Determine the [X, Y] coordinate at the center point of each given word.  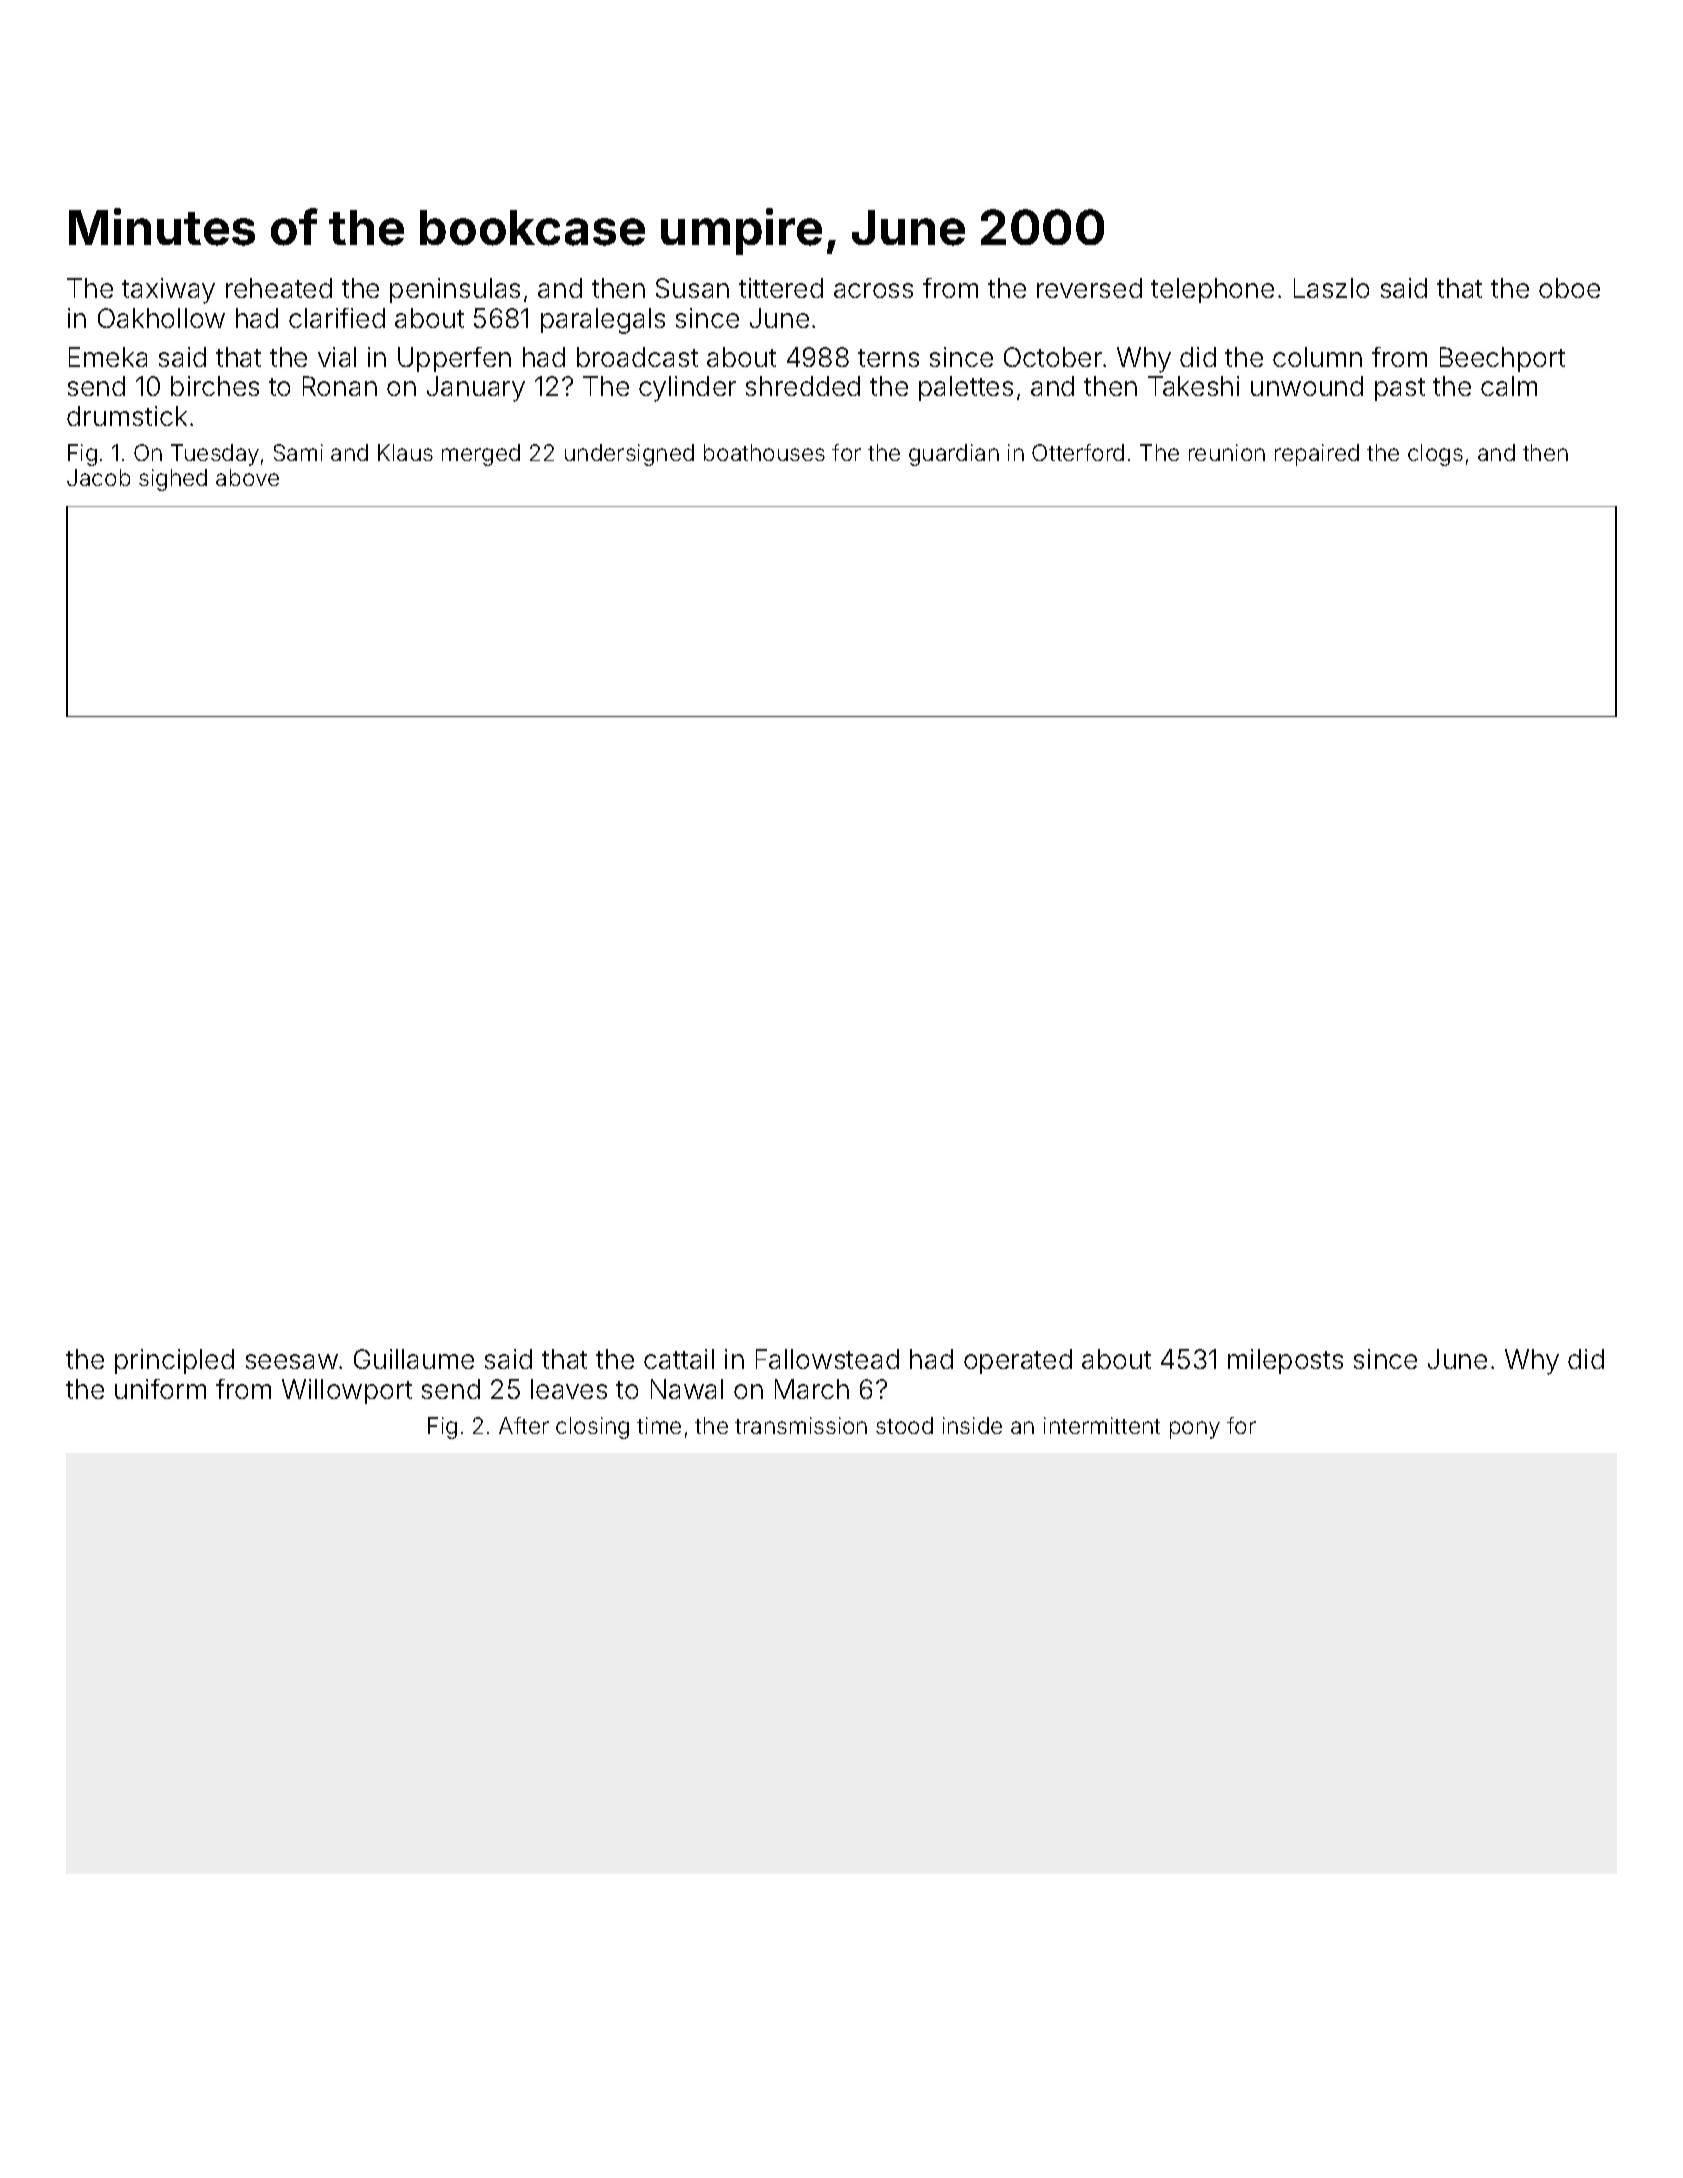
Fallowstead [827, 1359]
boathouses [764, 452]
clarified [337, 318]
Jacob [98, 477]
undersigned [629, 455]
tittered [781, 288]
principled [174, 1361]
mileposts [1285, 1361]
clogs [1435, 455]
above [247, 477]
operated [1018, 1361]
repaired [1317, 455]
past [1400, 389]
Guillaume [414, 1359]
